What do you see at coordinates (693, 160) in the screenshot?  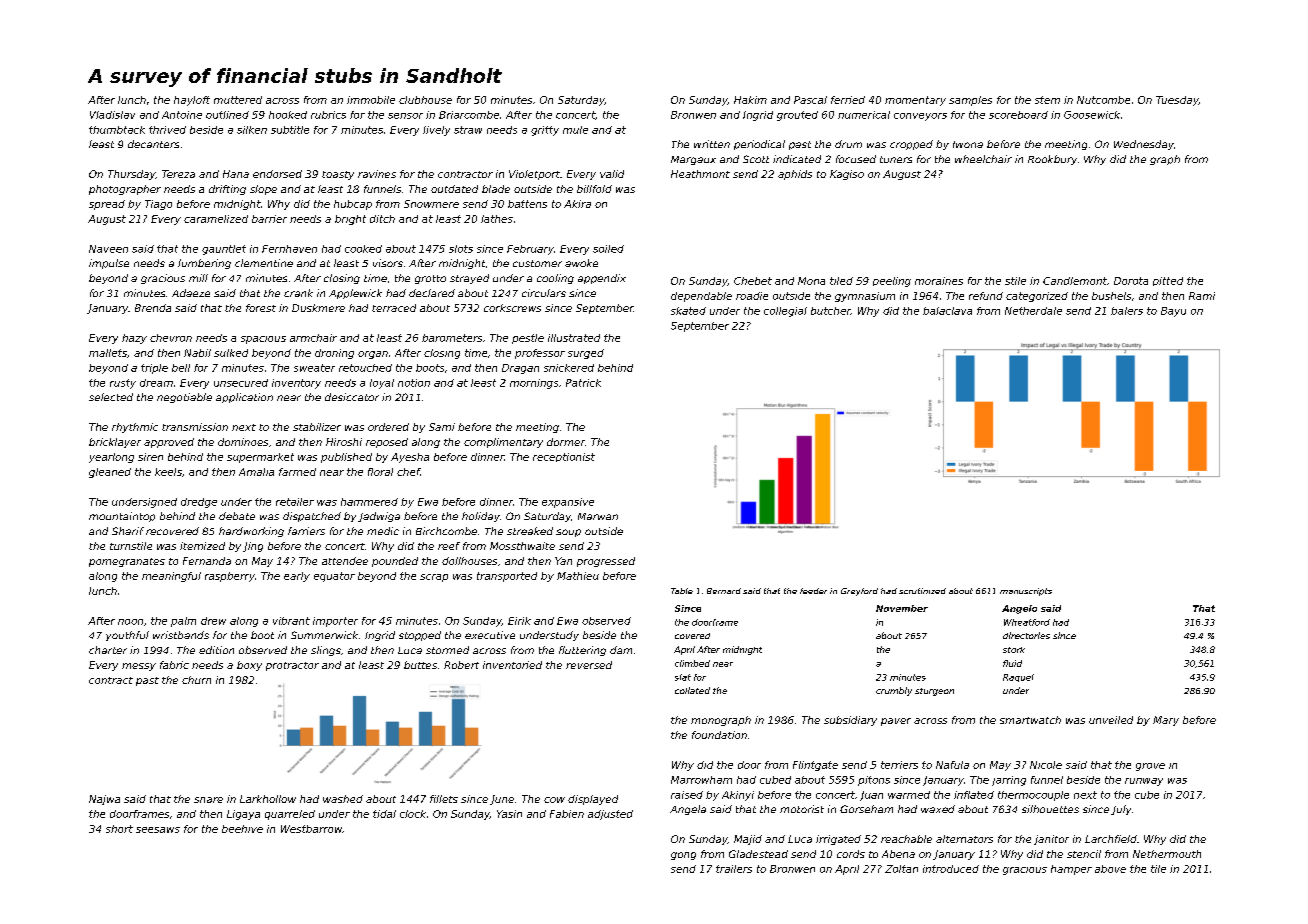 I see `Margaux` at bounding box center [693, 160].
